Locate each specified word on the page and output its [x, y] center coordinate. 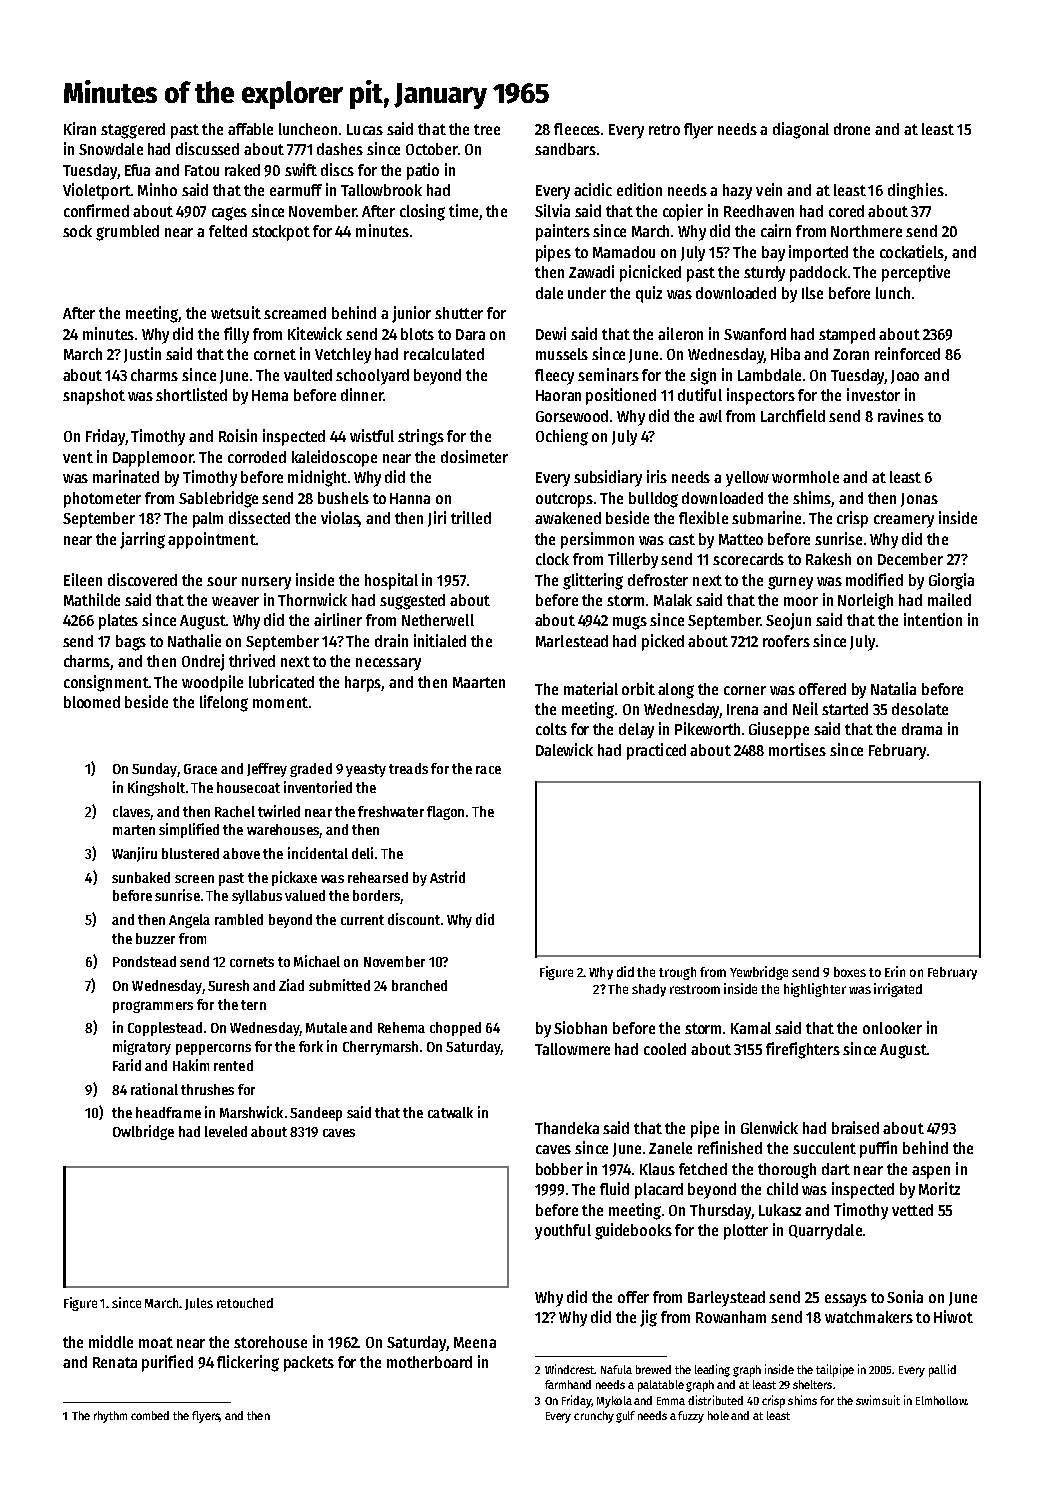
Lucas [365, 129]
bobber [559, 1169]
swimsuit [878, 1400]
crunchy [594, 1417]
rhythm [110, 1417]
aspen [931, 1172]
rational [154, 1089]
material [591, 688]
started [845, 709]
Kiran [80, 128]
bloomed [92, 702]
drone [852, 129]
